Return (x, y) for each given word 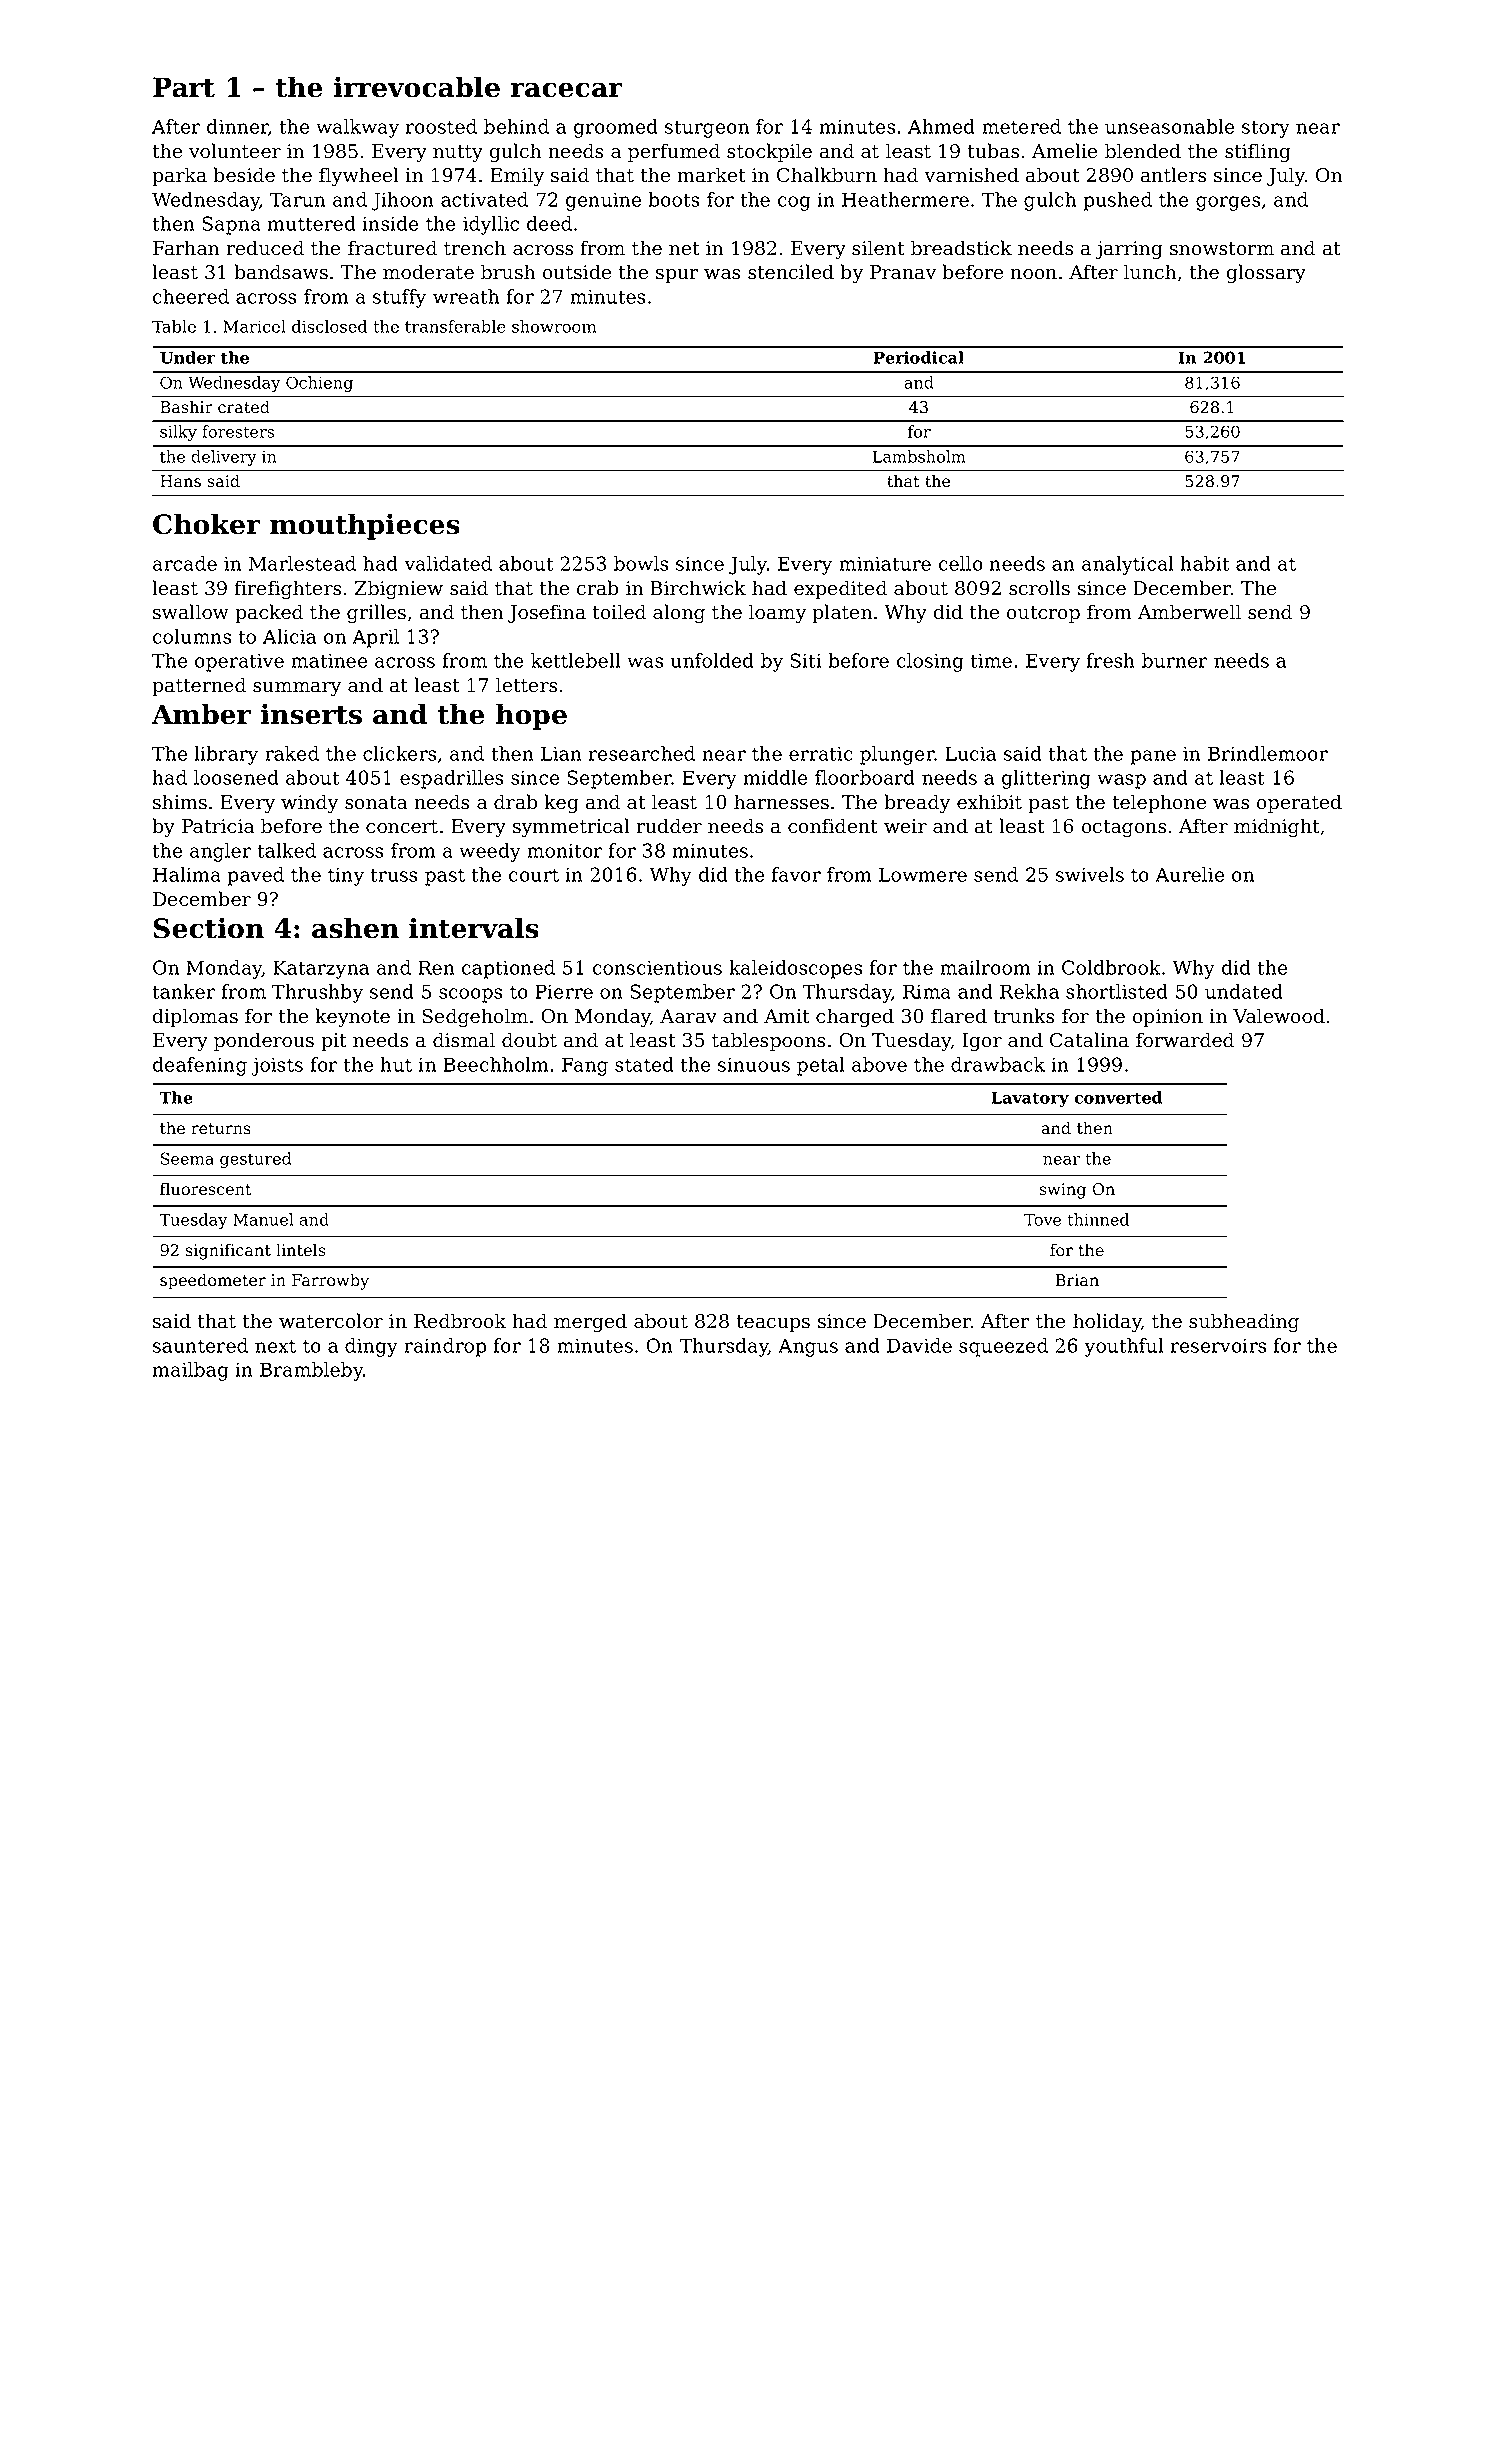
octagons (1124, 829)
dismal (464, 1040)
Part (184, 87)
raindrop (445, 1347)
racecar (567, 90)
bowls (641, 563)
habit (1205, 563)
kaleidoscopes (795, 969)
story (1266, 129)
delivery (224, 458)
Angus (808, 1347)
